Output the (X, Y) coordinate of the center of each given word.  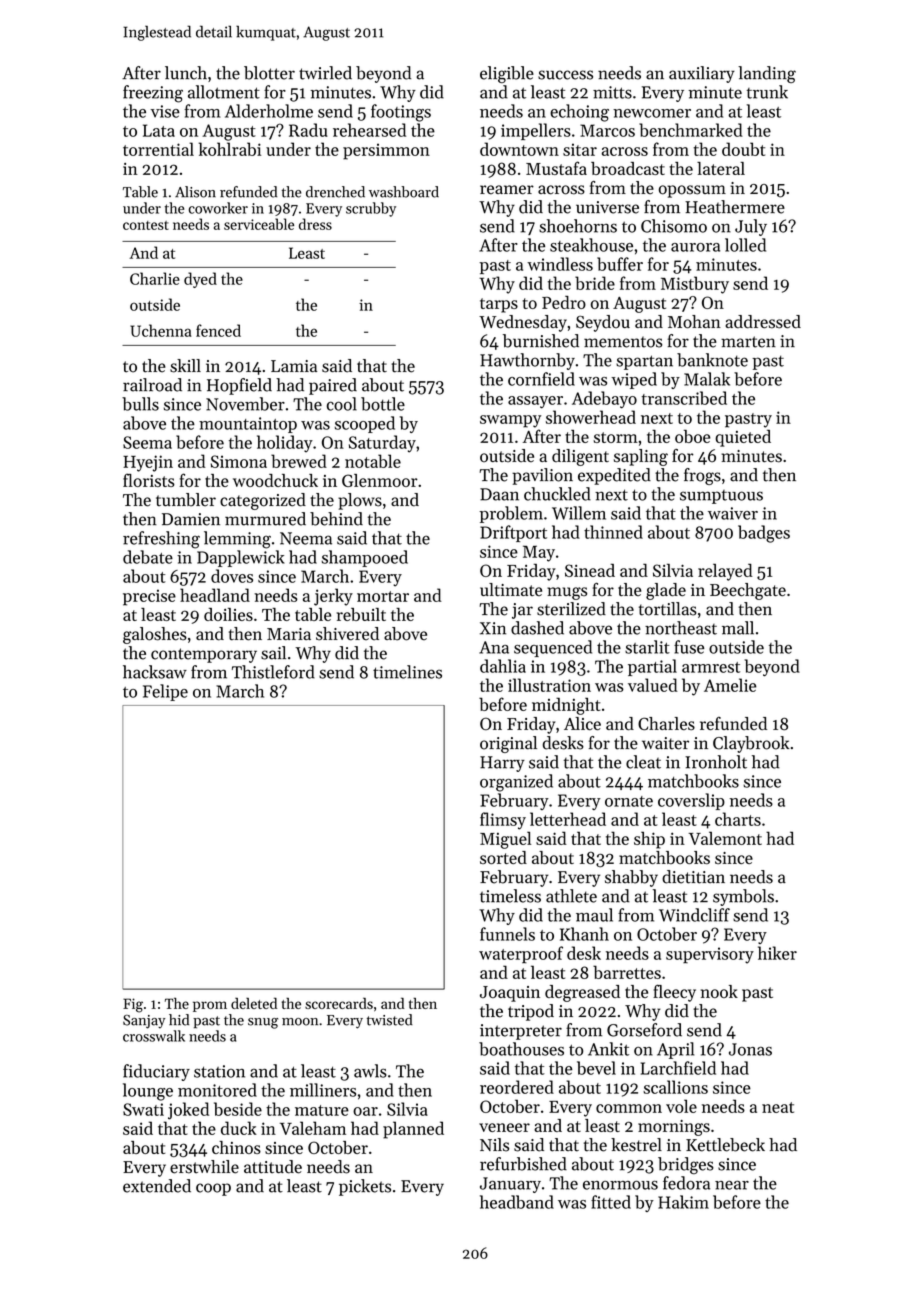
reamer (507, 190)
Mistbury (695, 285)
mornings (674, 1128)
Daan (499, 494)
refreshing (161, 540)
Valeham (313, 1128)
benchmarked (691, 130)
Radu (308, 130)
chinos (236, 1147)
